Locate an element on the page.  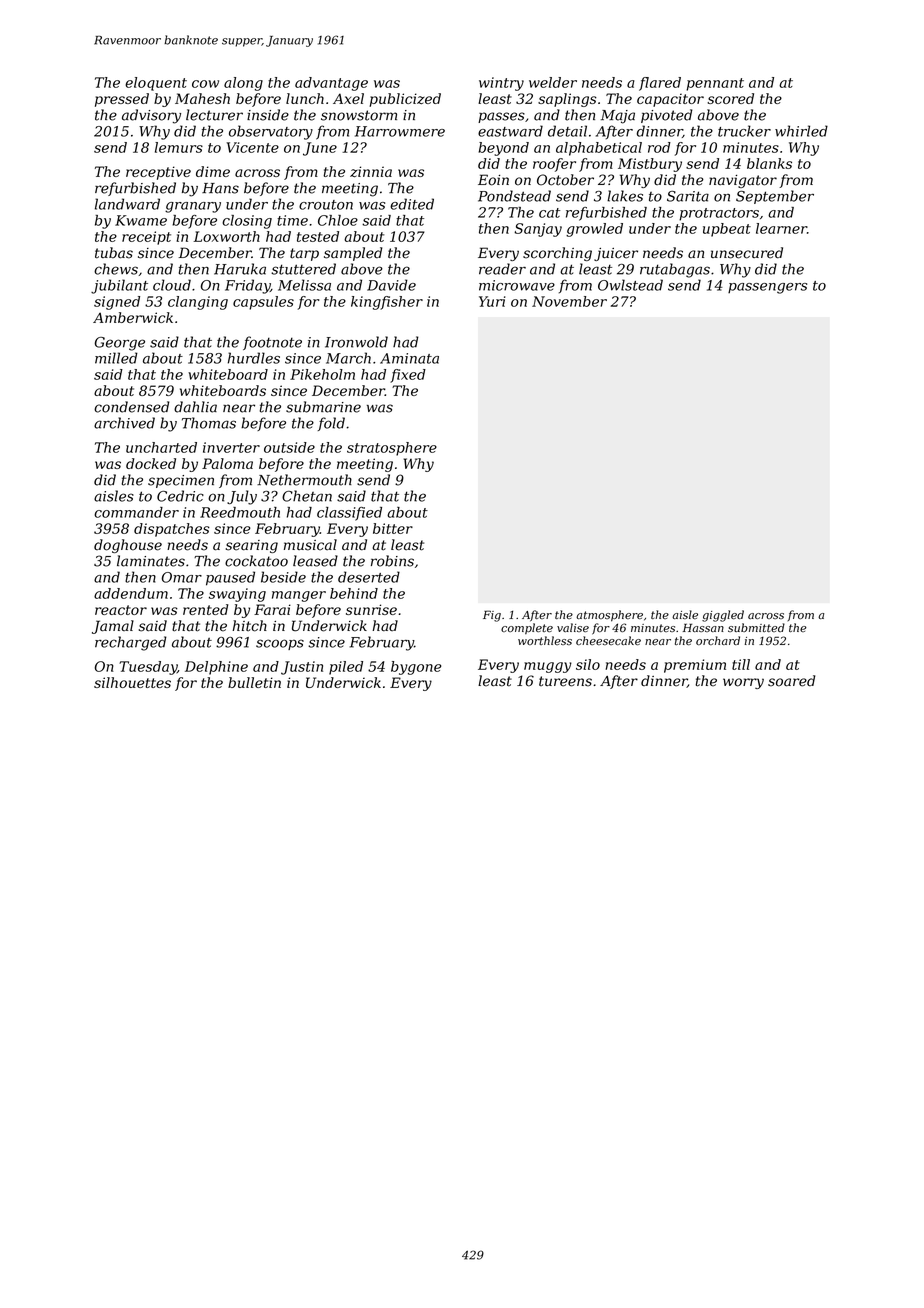
stratosphere is located at coordinates (392, 449).
